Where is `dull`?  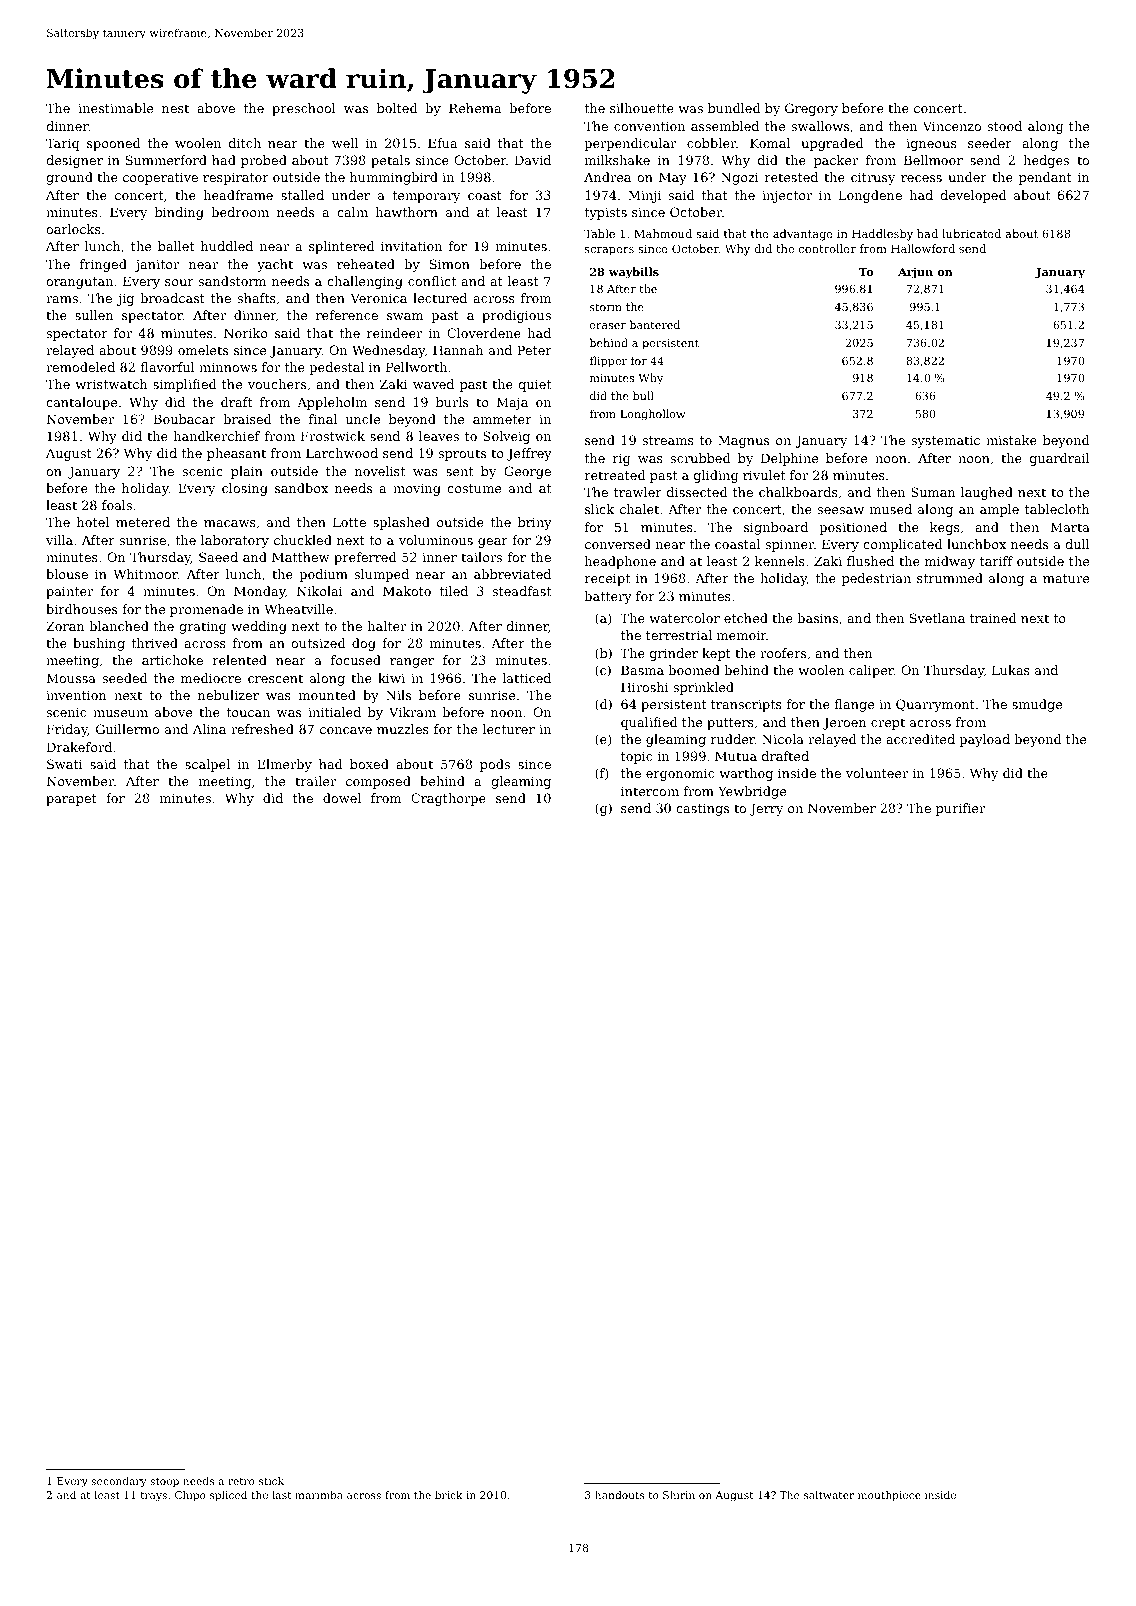
dull is located at coordinates (1077, 544).
